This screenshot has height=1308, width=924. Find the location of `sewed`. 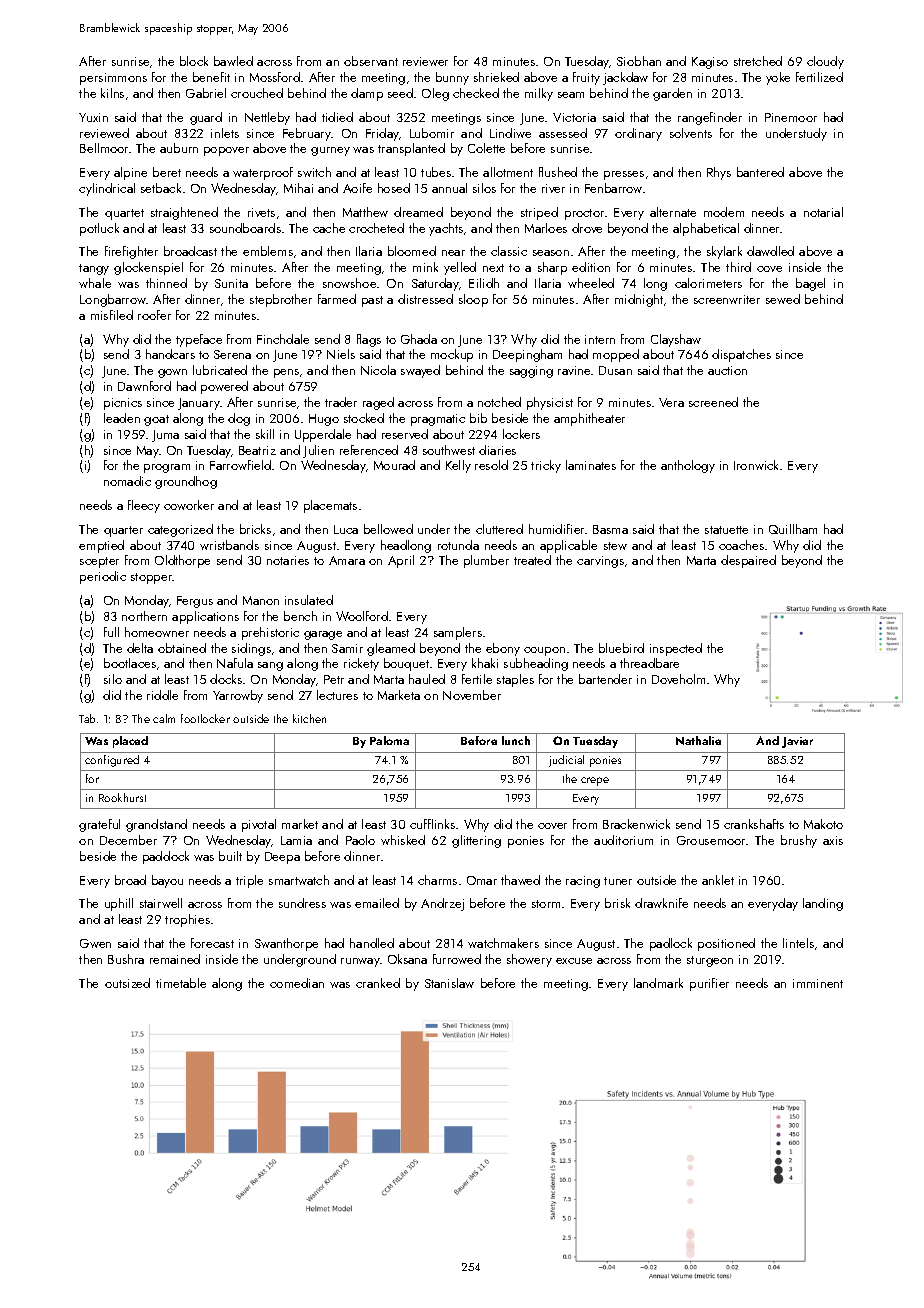

sewed is located at coordinates (783, 299).
